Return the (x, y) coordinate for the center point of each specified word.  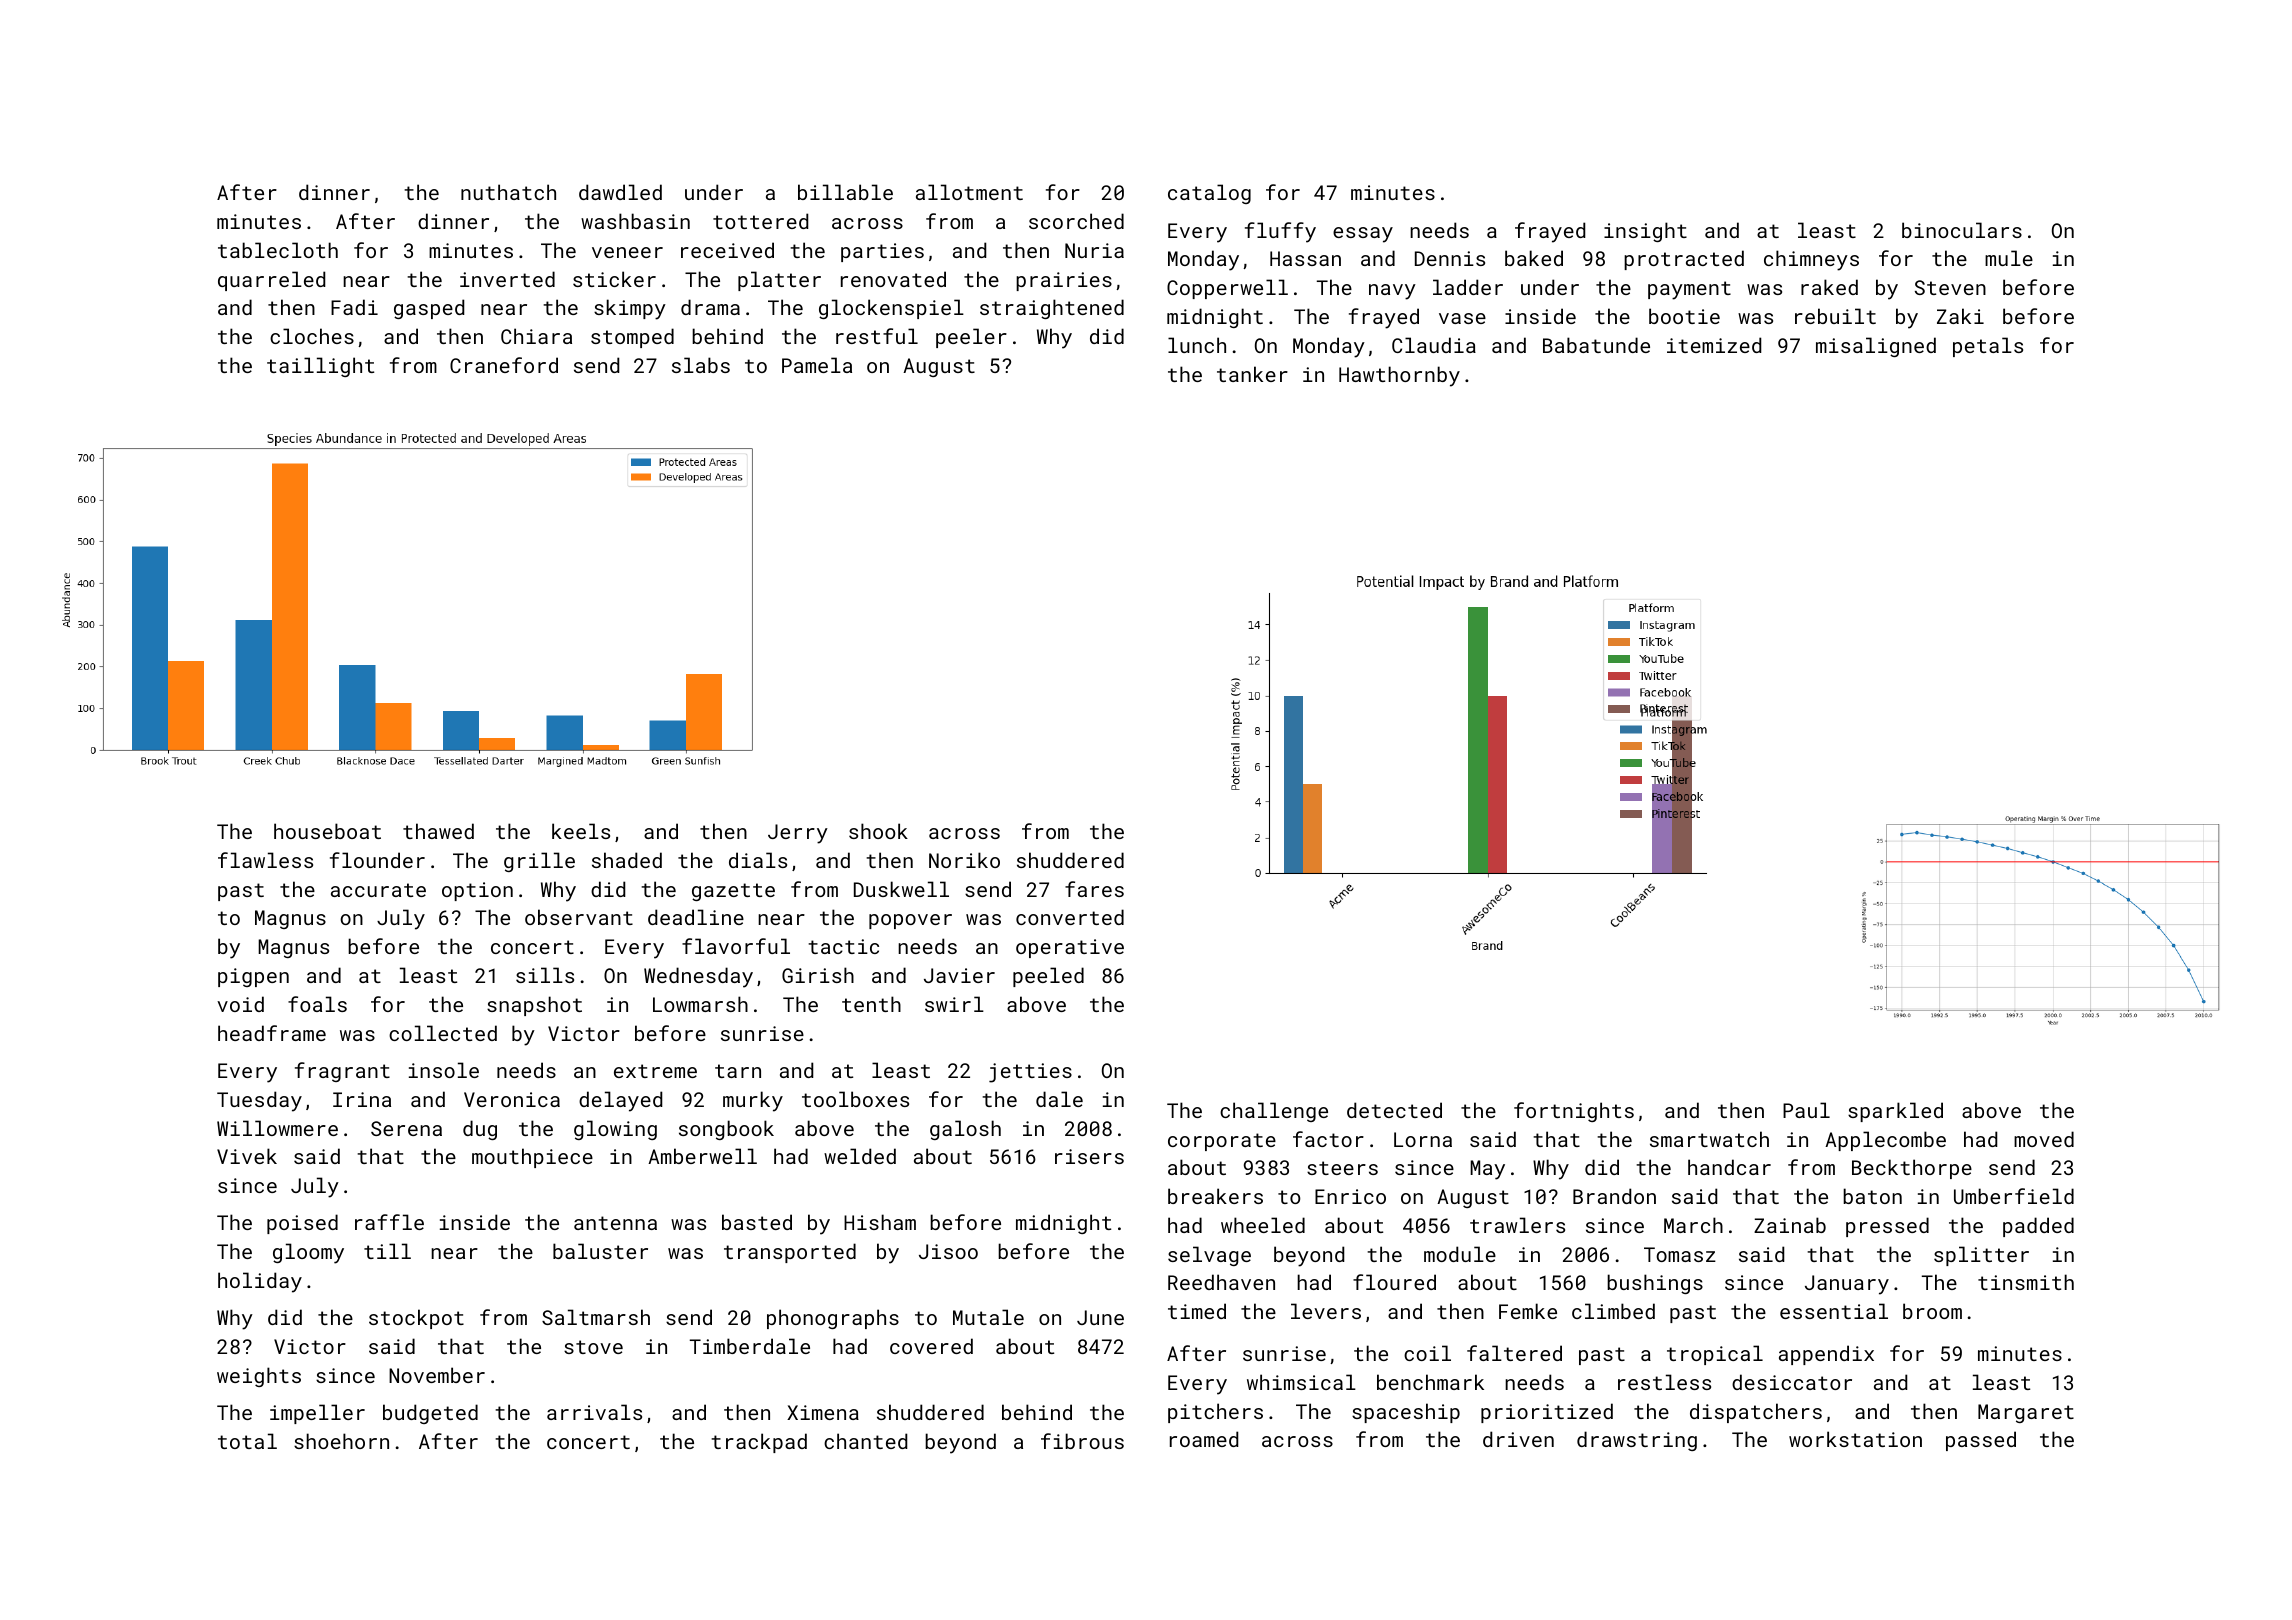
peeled (1048, 977)
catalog (1209, 194)
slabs (701, 365)
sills (545, 975)
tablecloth (278, 250)
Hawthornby (1399, 376)
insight (1645, 232)
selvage (1209, 1256)
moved (2044, 1139)
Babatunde (1596, 345)
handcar (1729, 1167)
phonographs (833, 1319)
